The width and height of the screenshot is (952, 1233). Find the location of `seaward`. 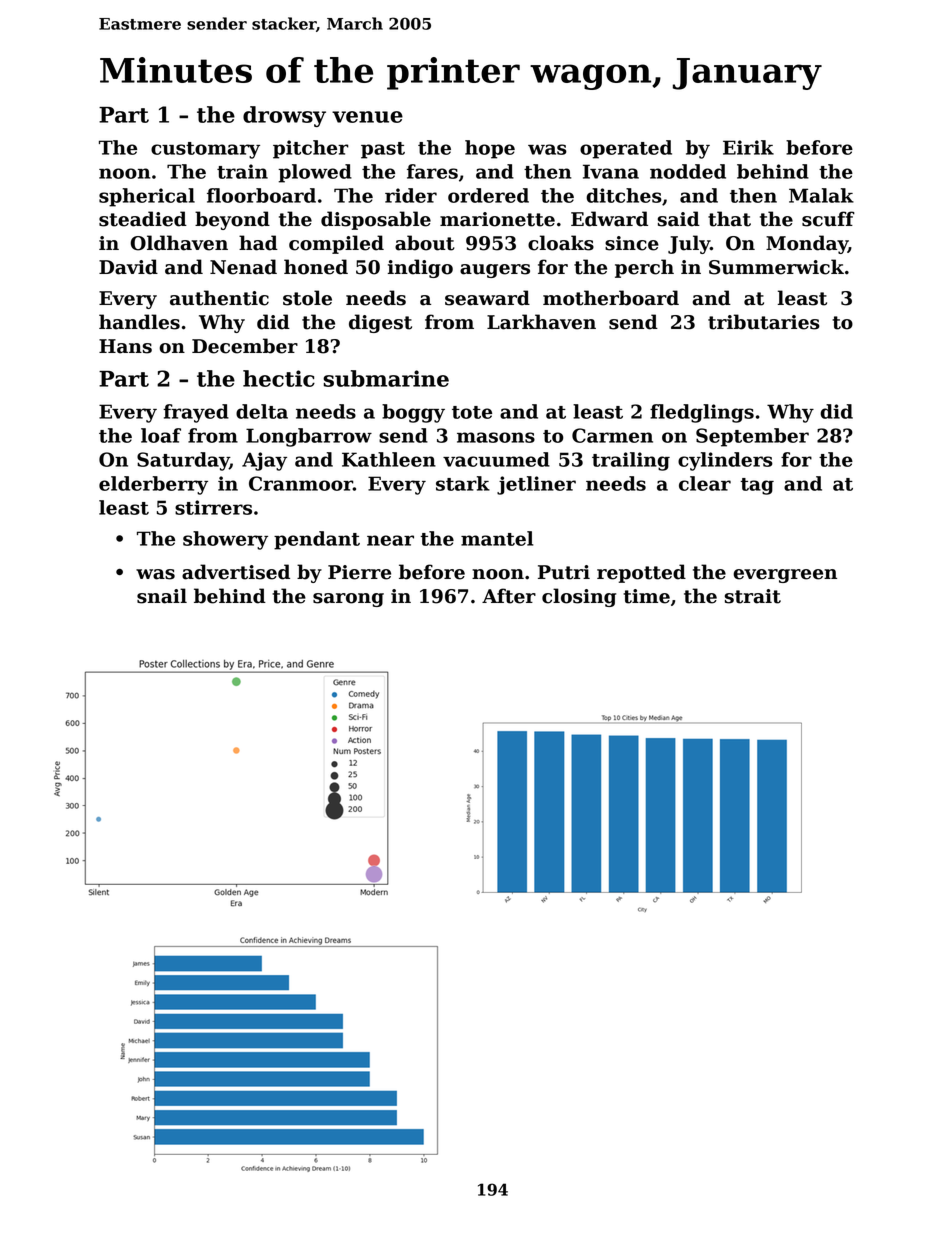

seaward is located at coordinates (487, 298).
